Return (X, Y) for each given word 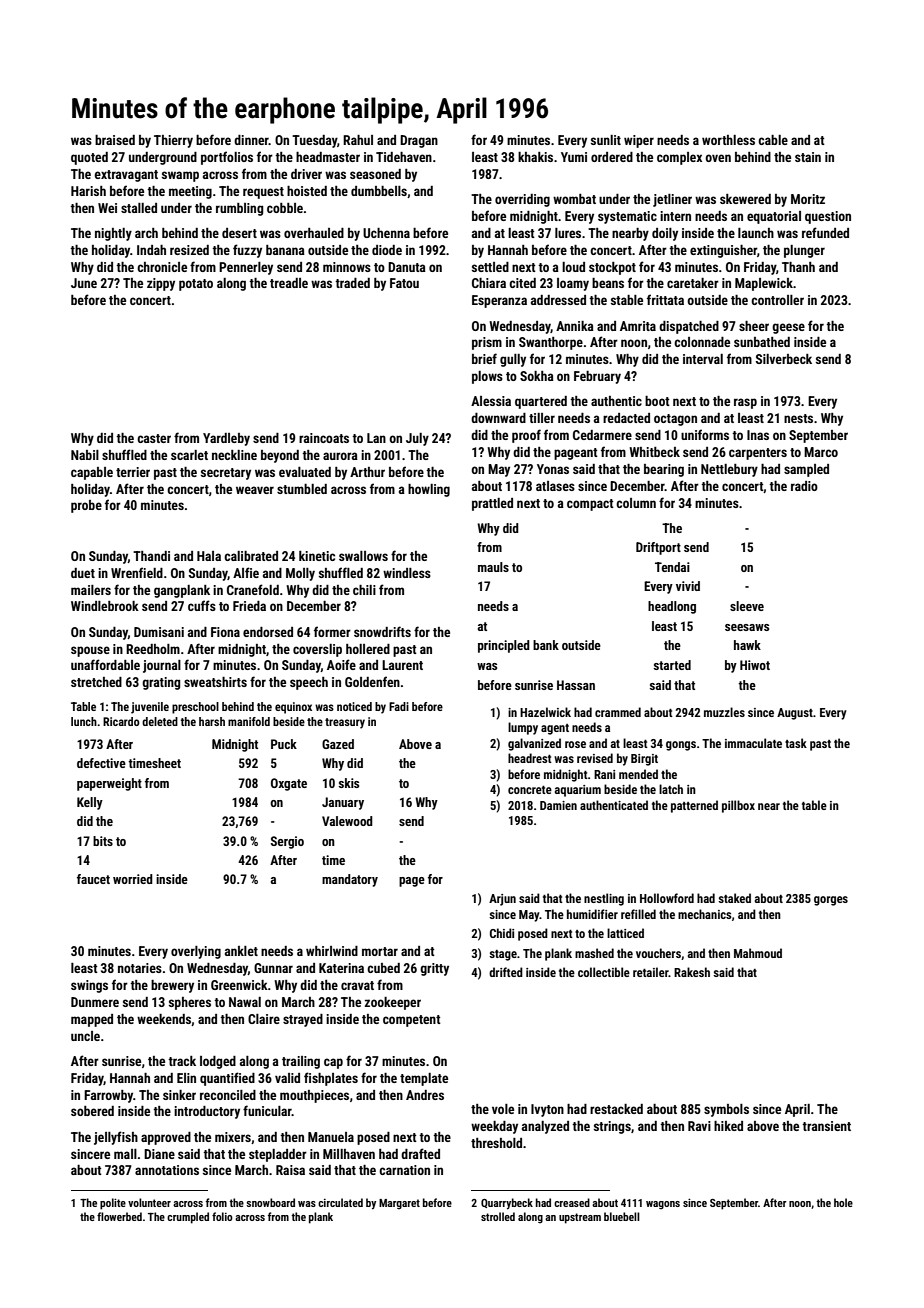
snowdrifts (382, 631)
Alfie (246, 572)
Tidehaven (404, 157)
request (263, 193)
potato (196, 285)
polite (113, 1204)
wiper (639, 141)
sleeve (747, 606)
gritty (434, 969)
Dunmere (95, 1002)
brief (484, 358)
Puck (284, 744)
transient (826, 1126)
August (795, 714)
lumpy (523, 728)
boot (657, 401)
